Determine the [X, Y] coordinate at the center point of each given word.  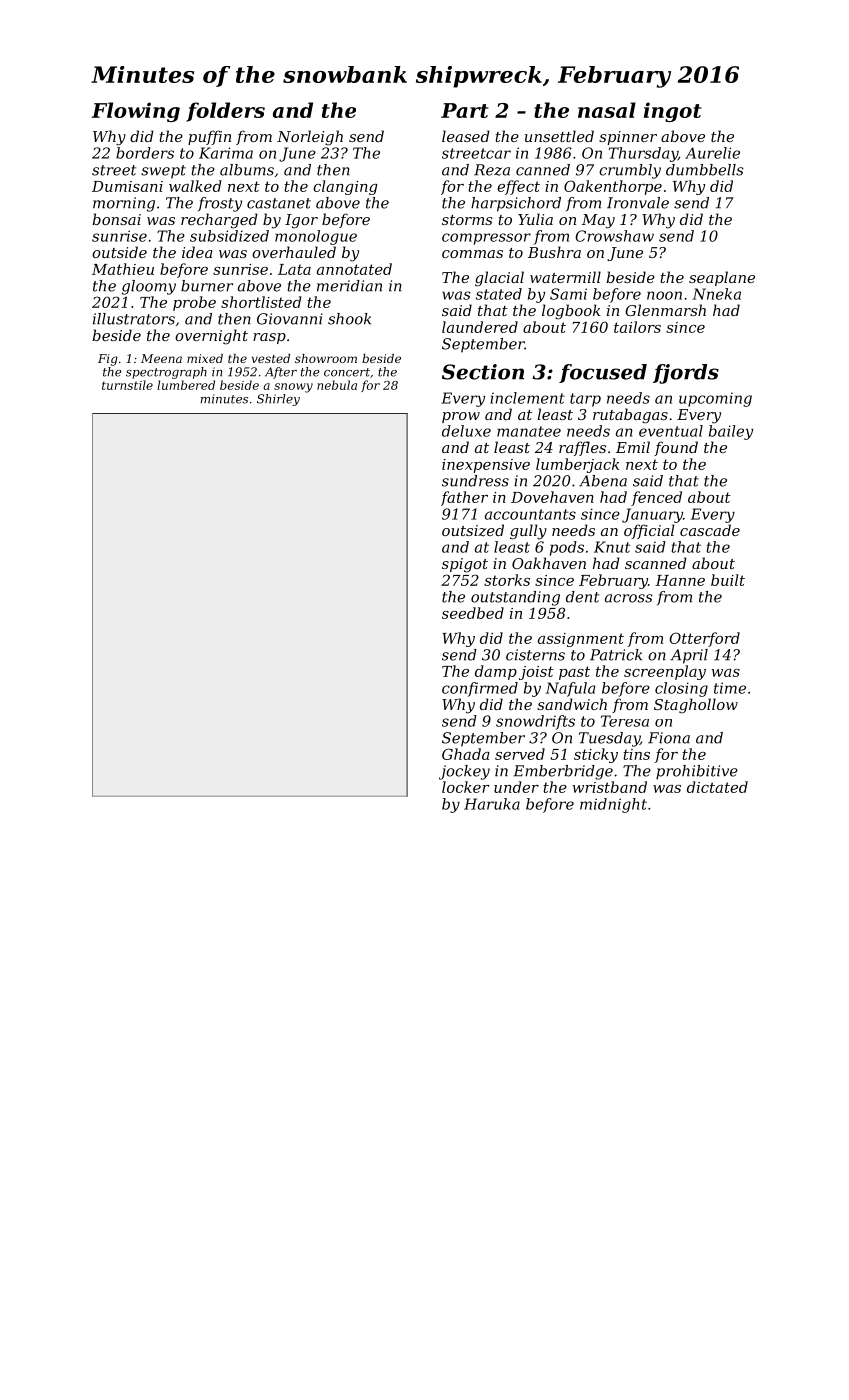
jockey [464, 772]
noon [664, 295]
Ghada [466, 754]
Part [465, 110]
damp [496, 672]
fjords [686, 374]
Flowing [135, 112]
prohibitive [697, 772]
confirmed [480, 689]
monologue [316, 237]
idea [197, 252]
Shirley [278, 400]
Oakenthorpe [613, 187]
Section [483, 372]
